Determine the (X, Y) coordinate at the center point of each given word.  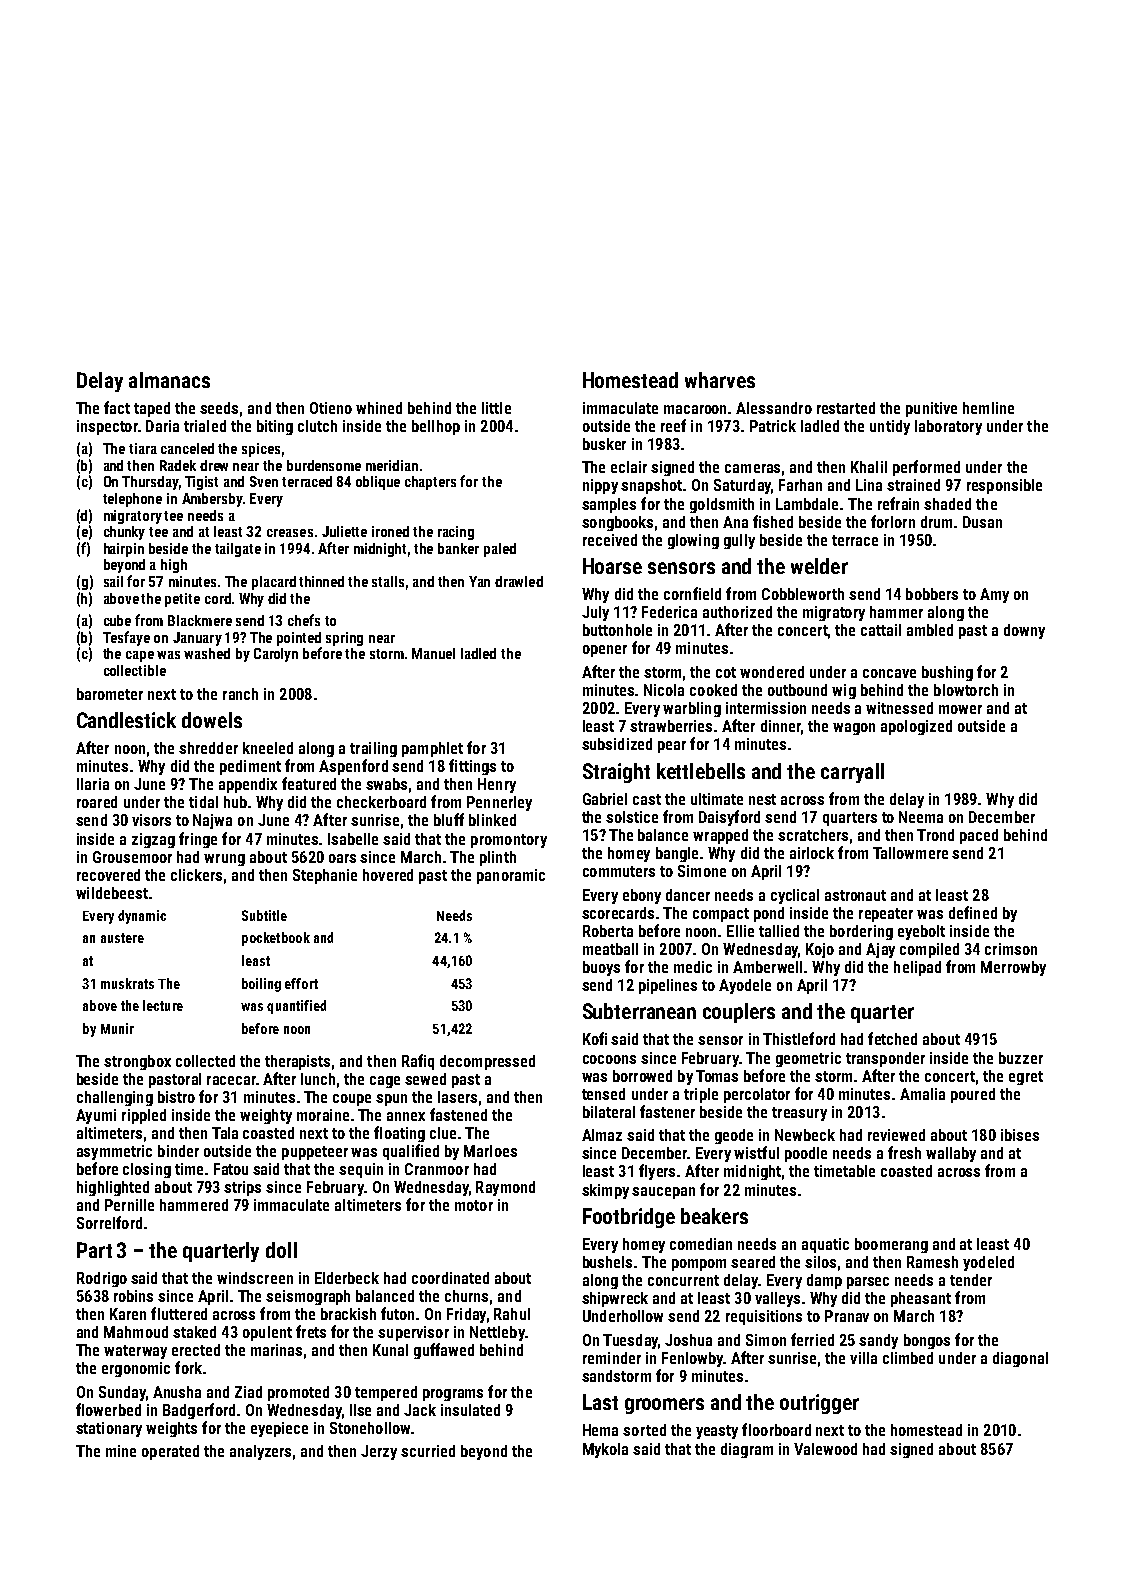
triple (701, 1095)
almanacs (169, 380)
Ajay (880, 950)
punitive (931, 409)
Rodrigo (102, 1279)
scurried (428, 1451)
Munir (117, 1028)
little (496, 408)
